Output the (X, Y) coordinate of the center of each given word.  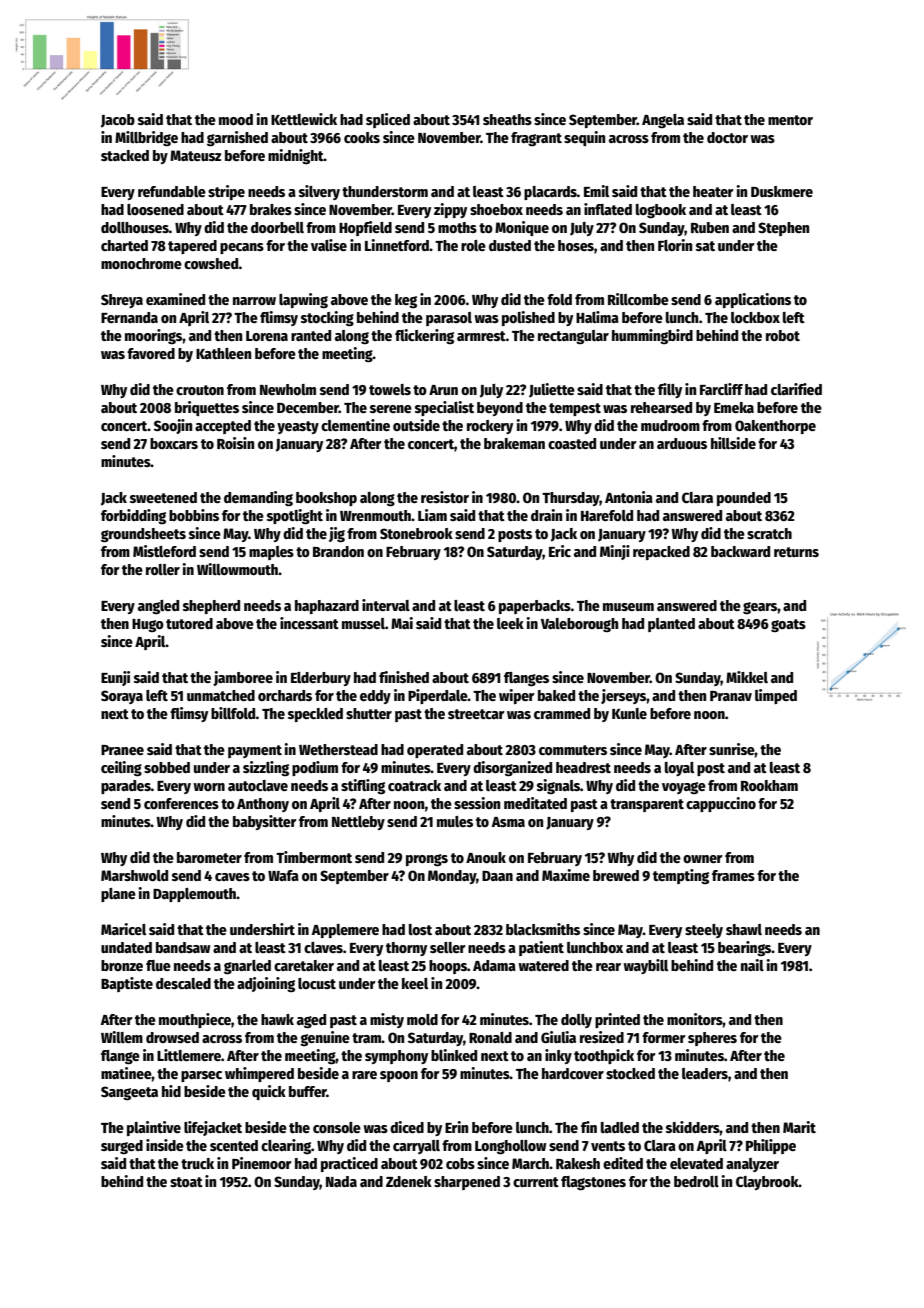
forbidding (133, 516)
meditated (535, 803)
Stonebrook (416, 533)
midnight (296, 156)
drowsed (172, 1037)
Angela (663, 121)
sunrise (732, 749)
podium (315, 768)
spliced (388, 120)
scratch (769, 533)
